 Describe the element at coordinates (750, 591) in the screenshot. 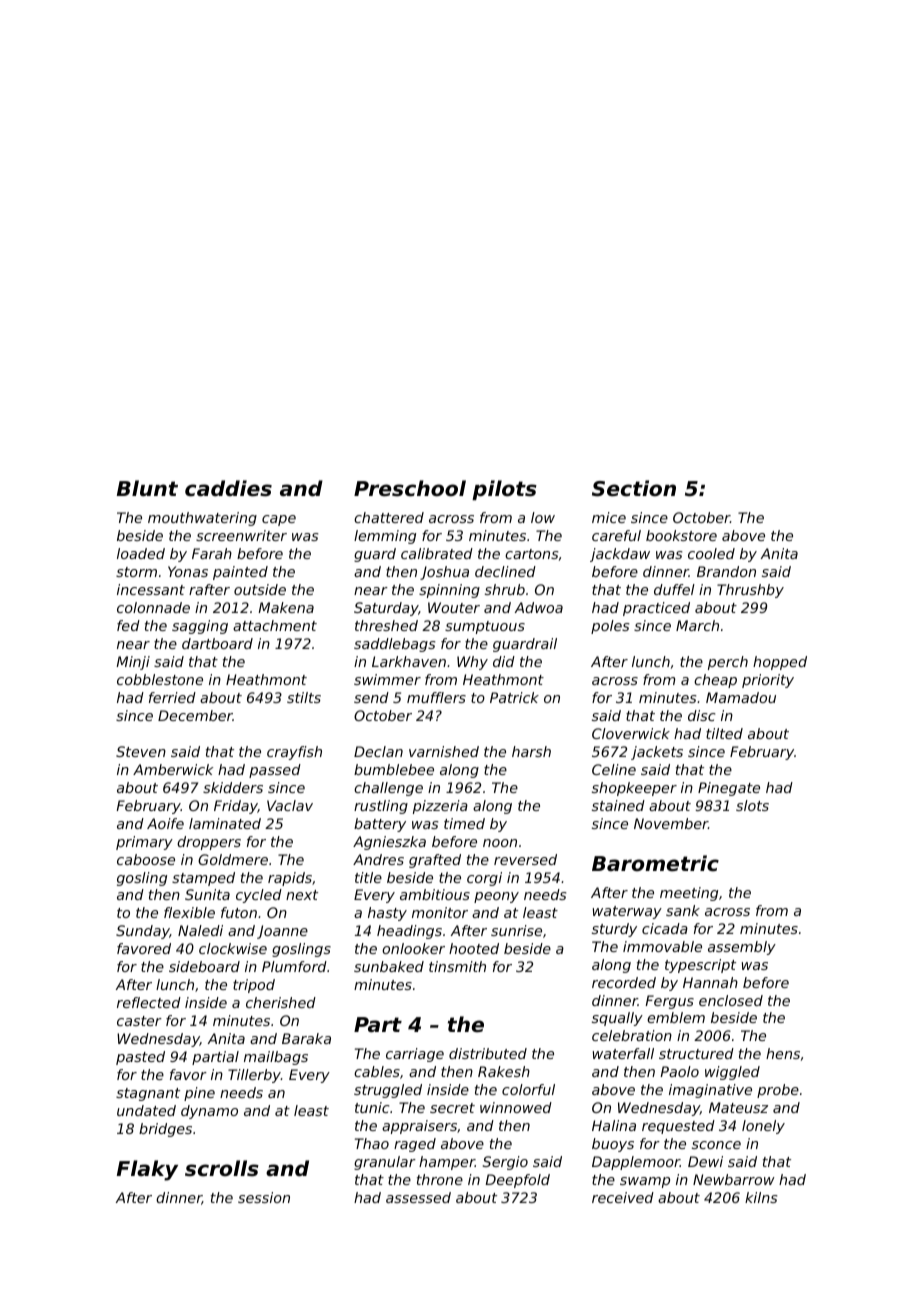

I see `Thrushby` at that location.
